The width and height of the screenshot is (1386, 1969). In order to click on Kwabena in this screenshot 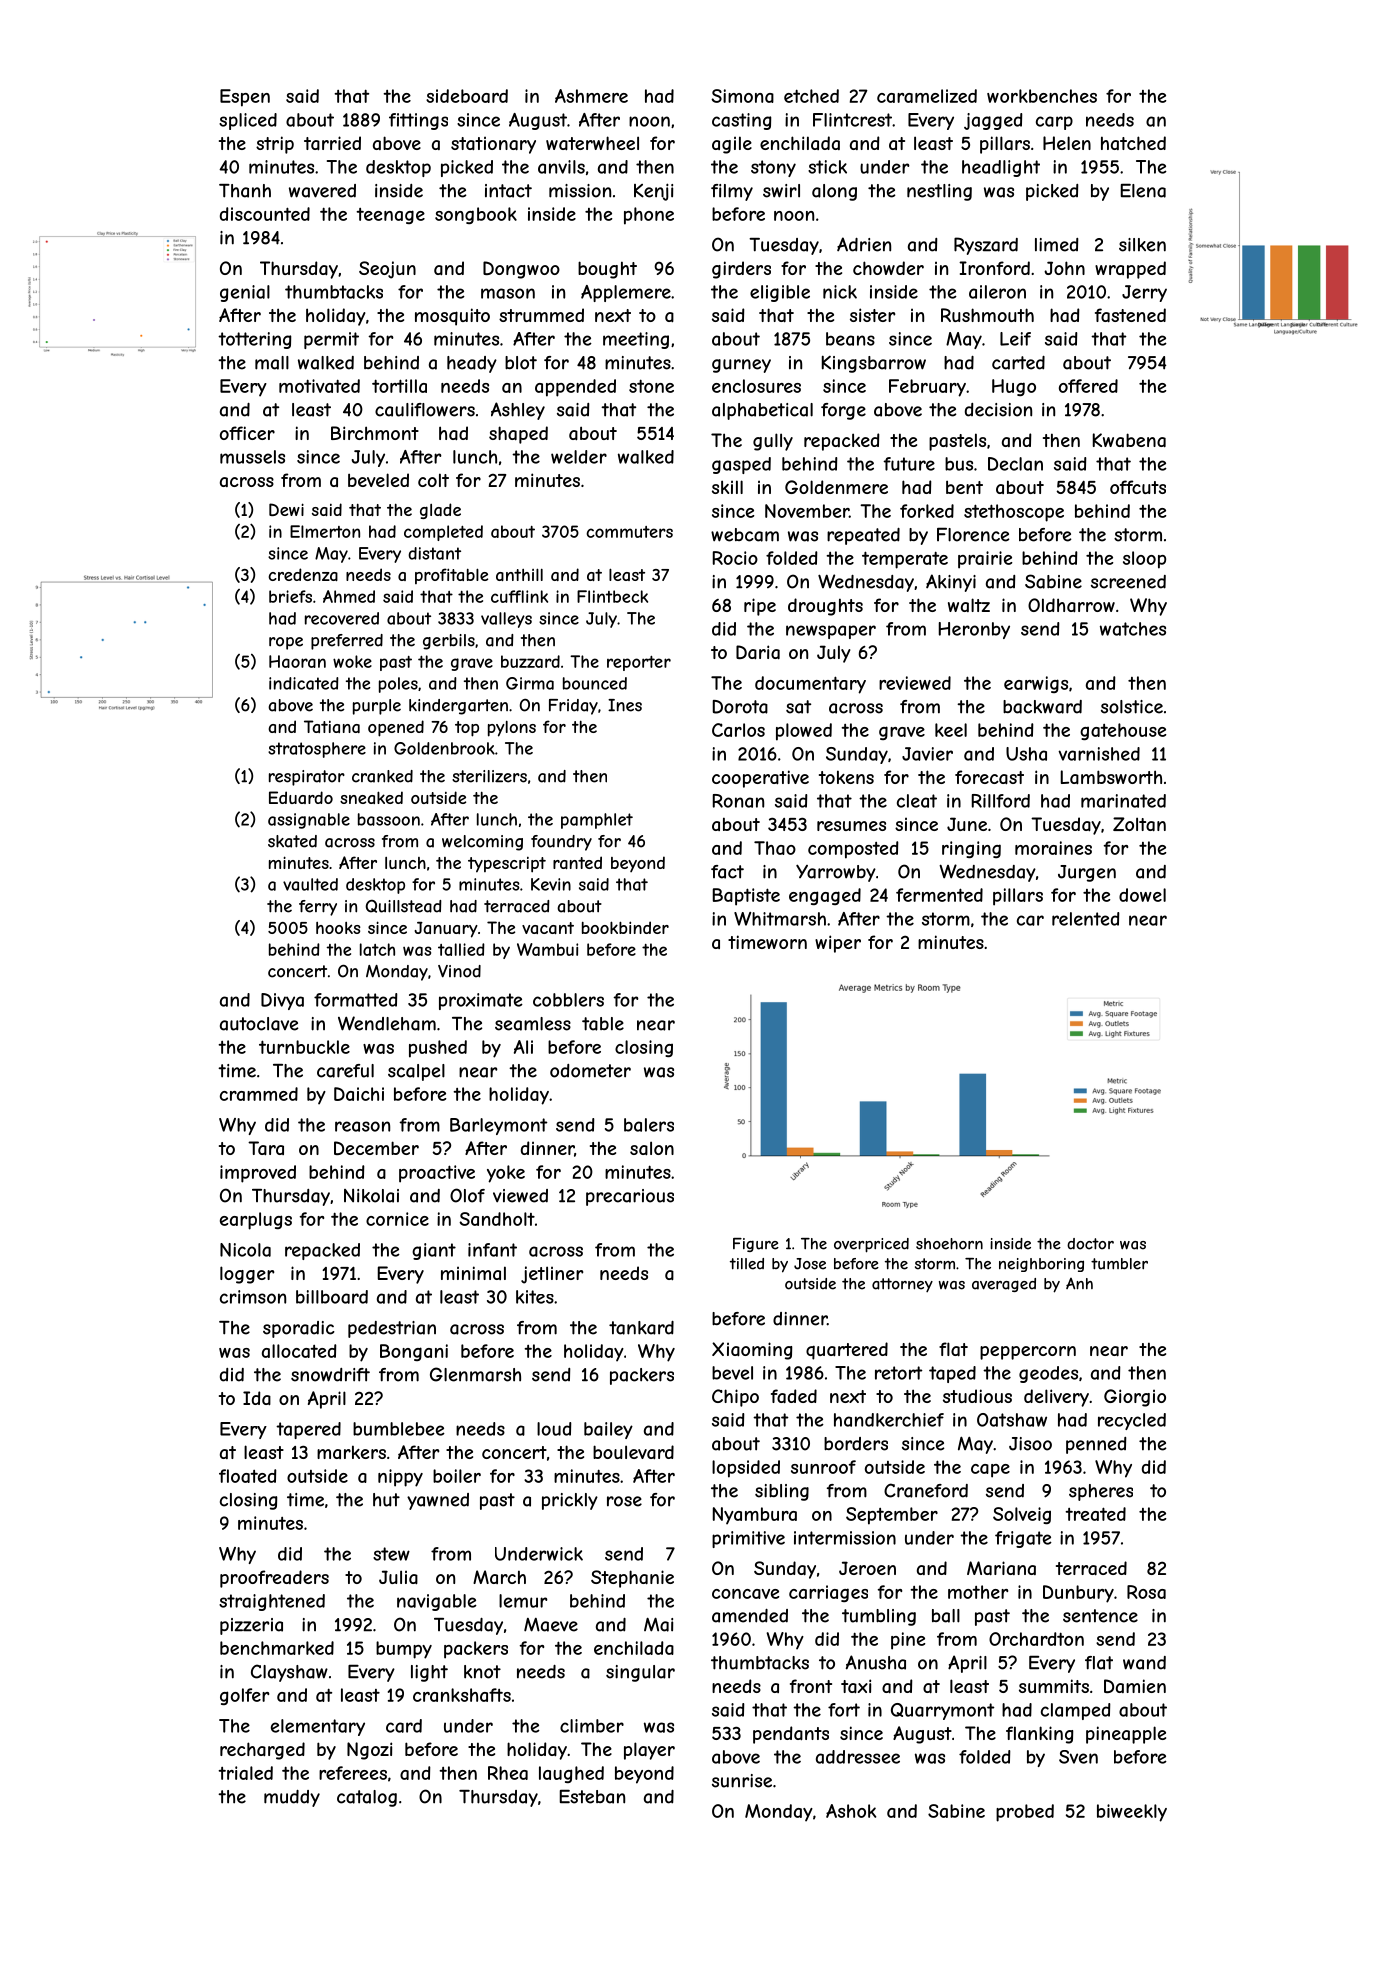, I will do `click(1129, 440)`.
